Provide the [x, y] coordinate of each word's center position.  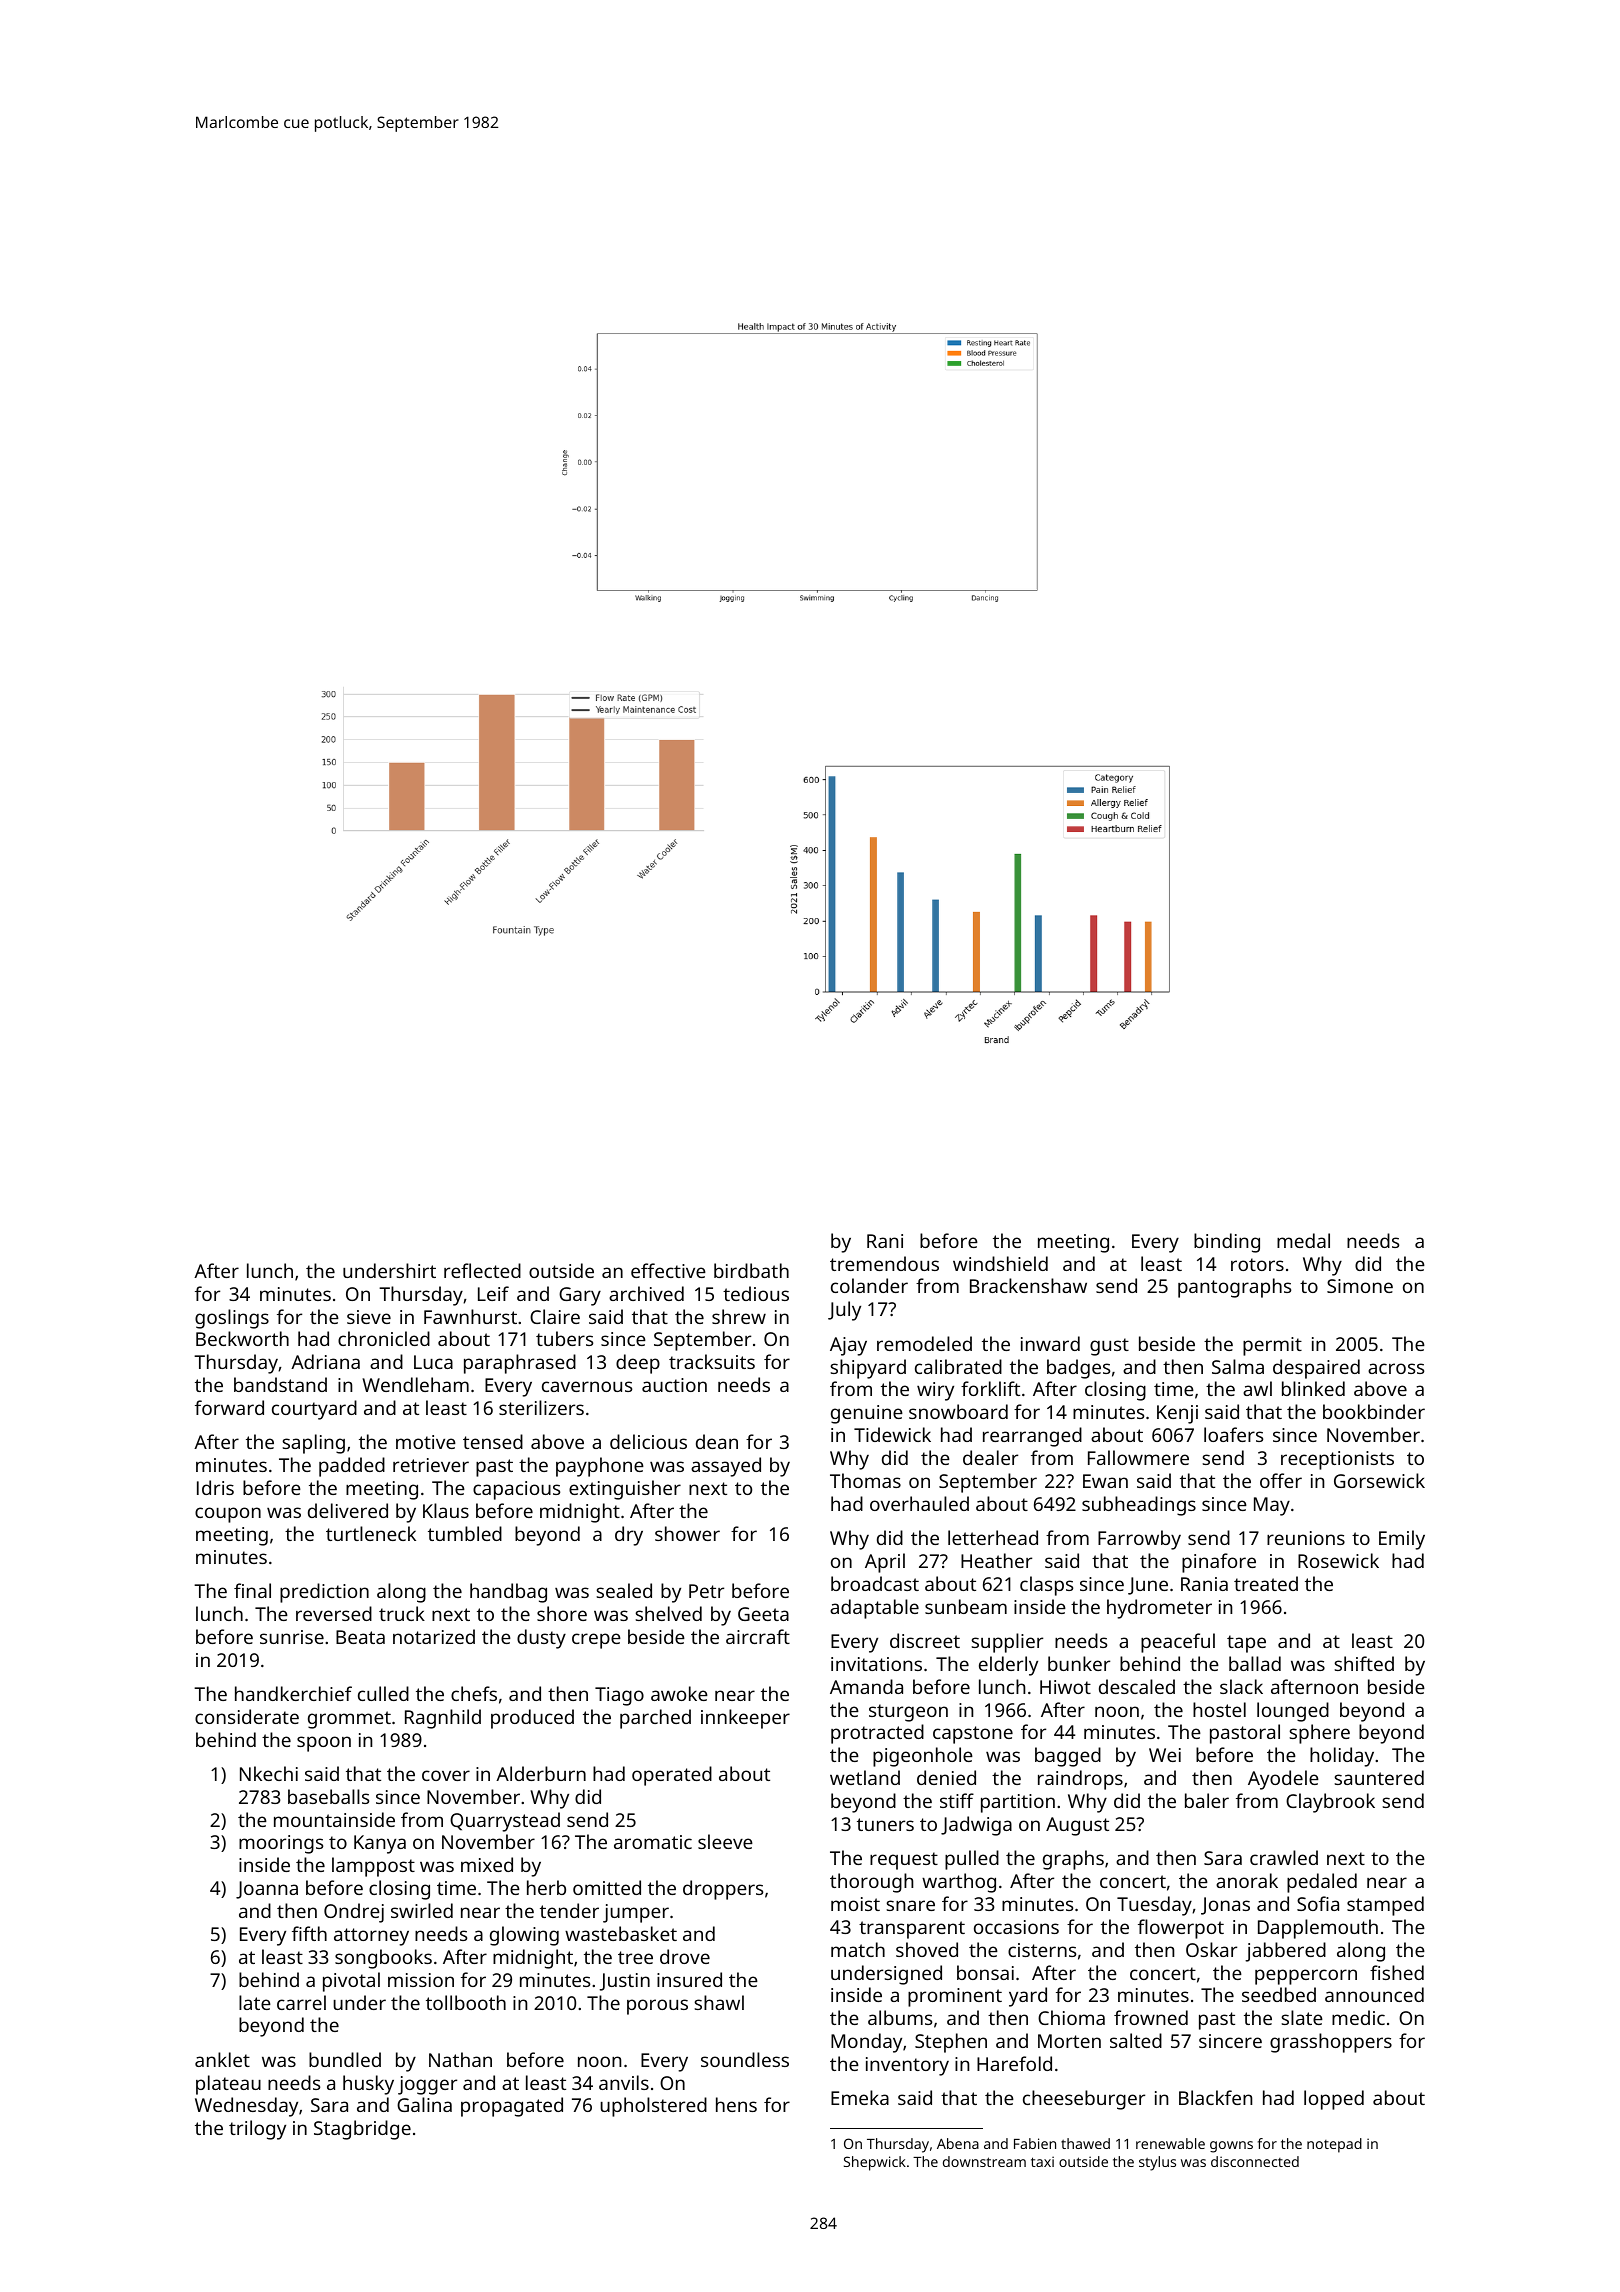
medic [1358, 2017]
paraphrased [520, 1364]
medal [1303, 1240]
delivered [348, 1510]
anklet [222, 2059]
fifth [309, 1933]
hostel [1219, 1709]
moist [855, 1904]
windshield [1000, 1263]
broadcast [875, 1583]
